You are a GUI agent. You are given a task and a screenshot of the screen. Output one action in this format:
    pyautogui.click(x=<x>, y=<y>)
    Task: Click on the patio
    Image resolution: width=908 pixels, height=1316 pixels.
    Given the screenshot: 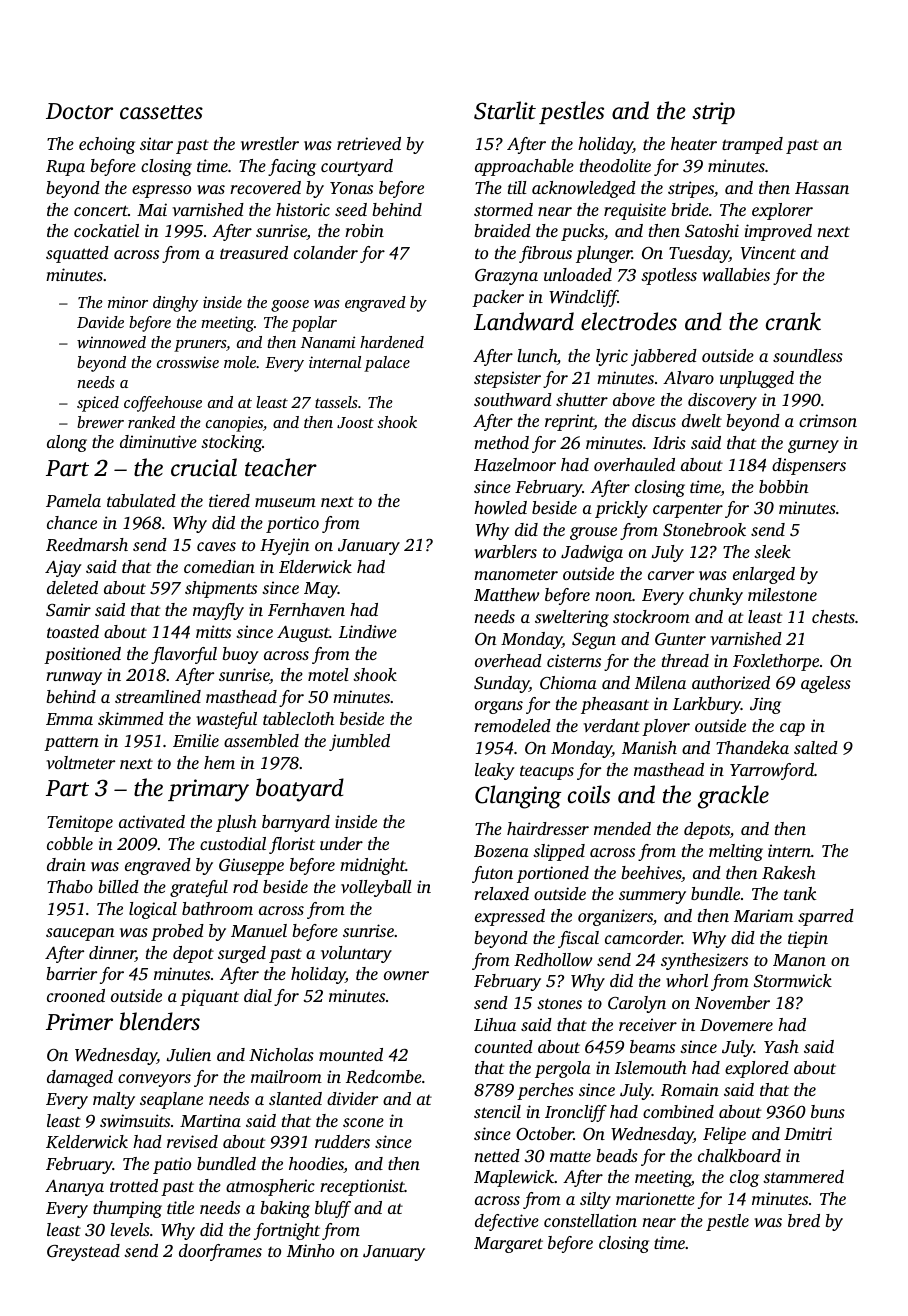 What is the action you would take?
    pyautogui.click(x=172, y=1165)
